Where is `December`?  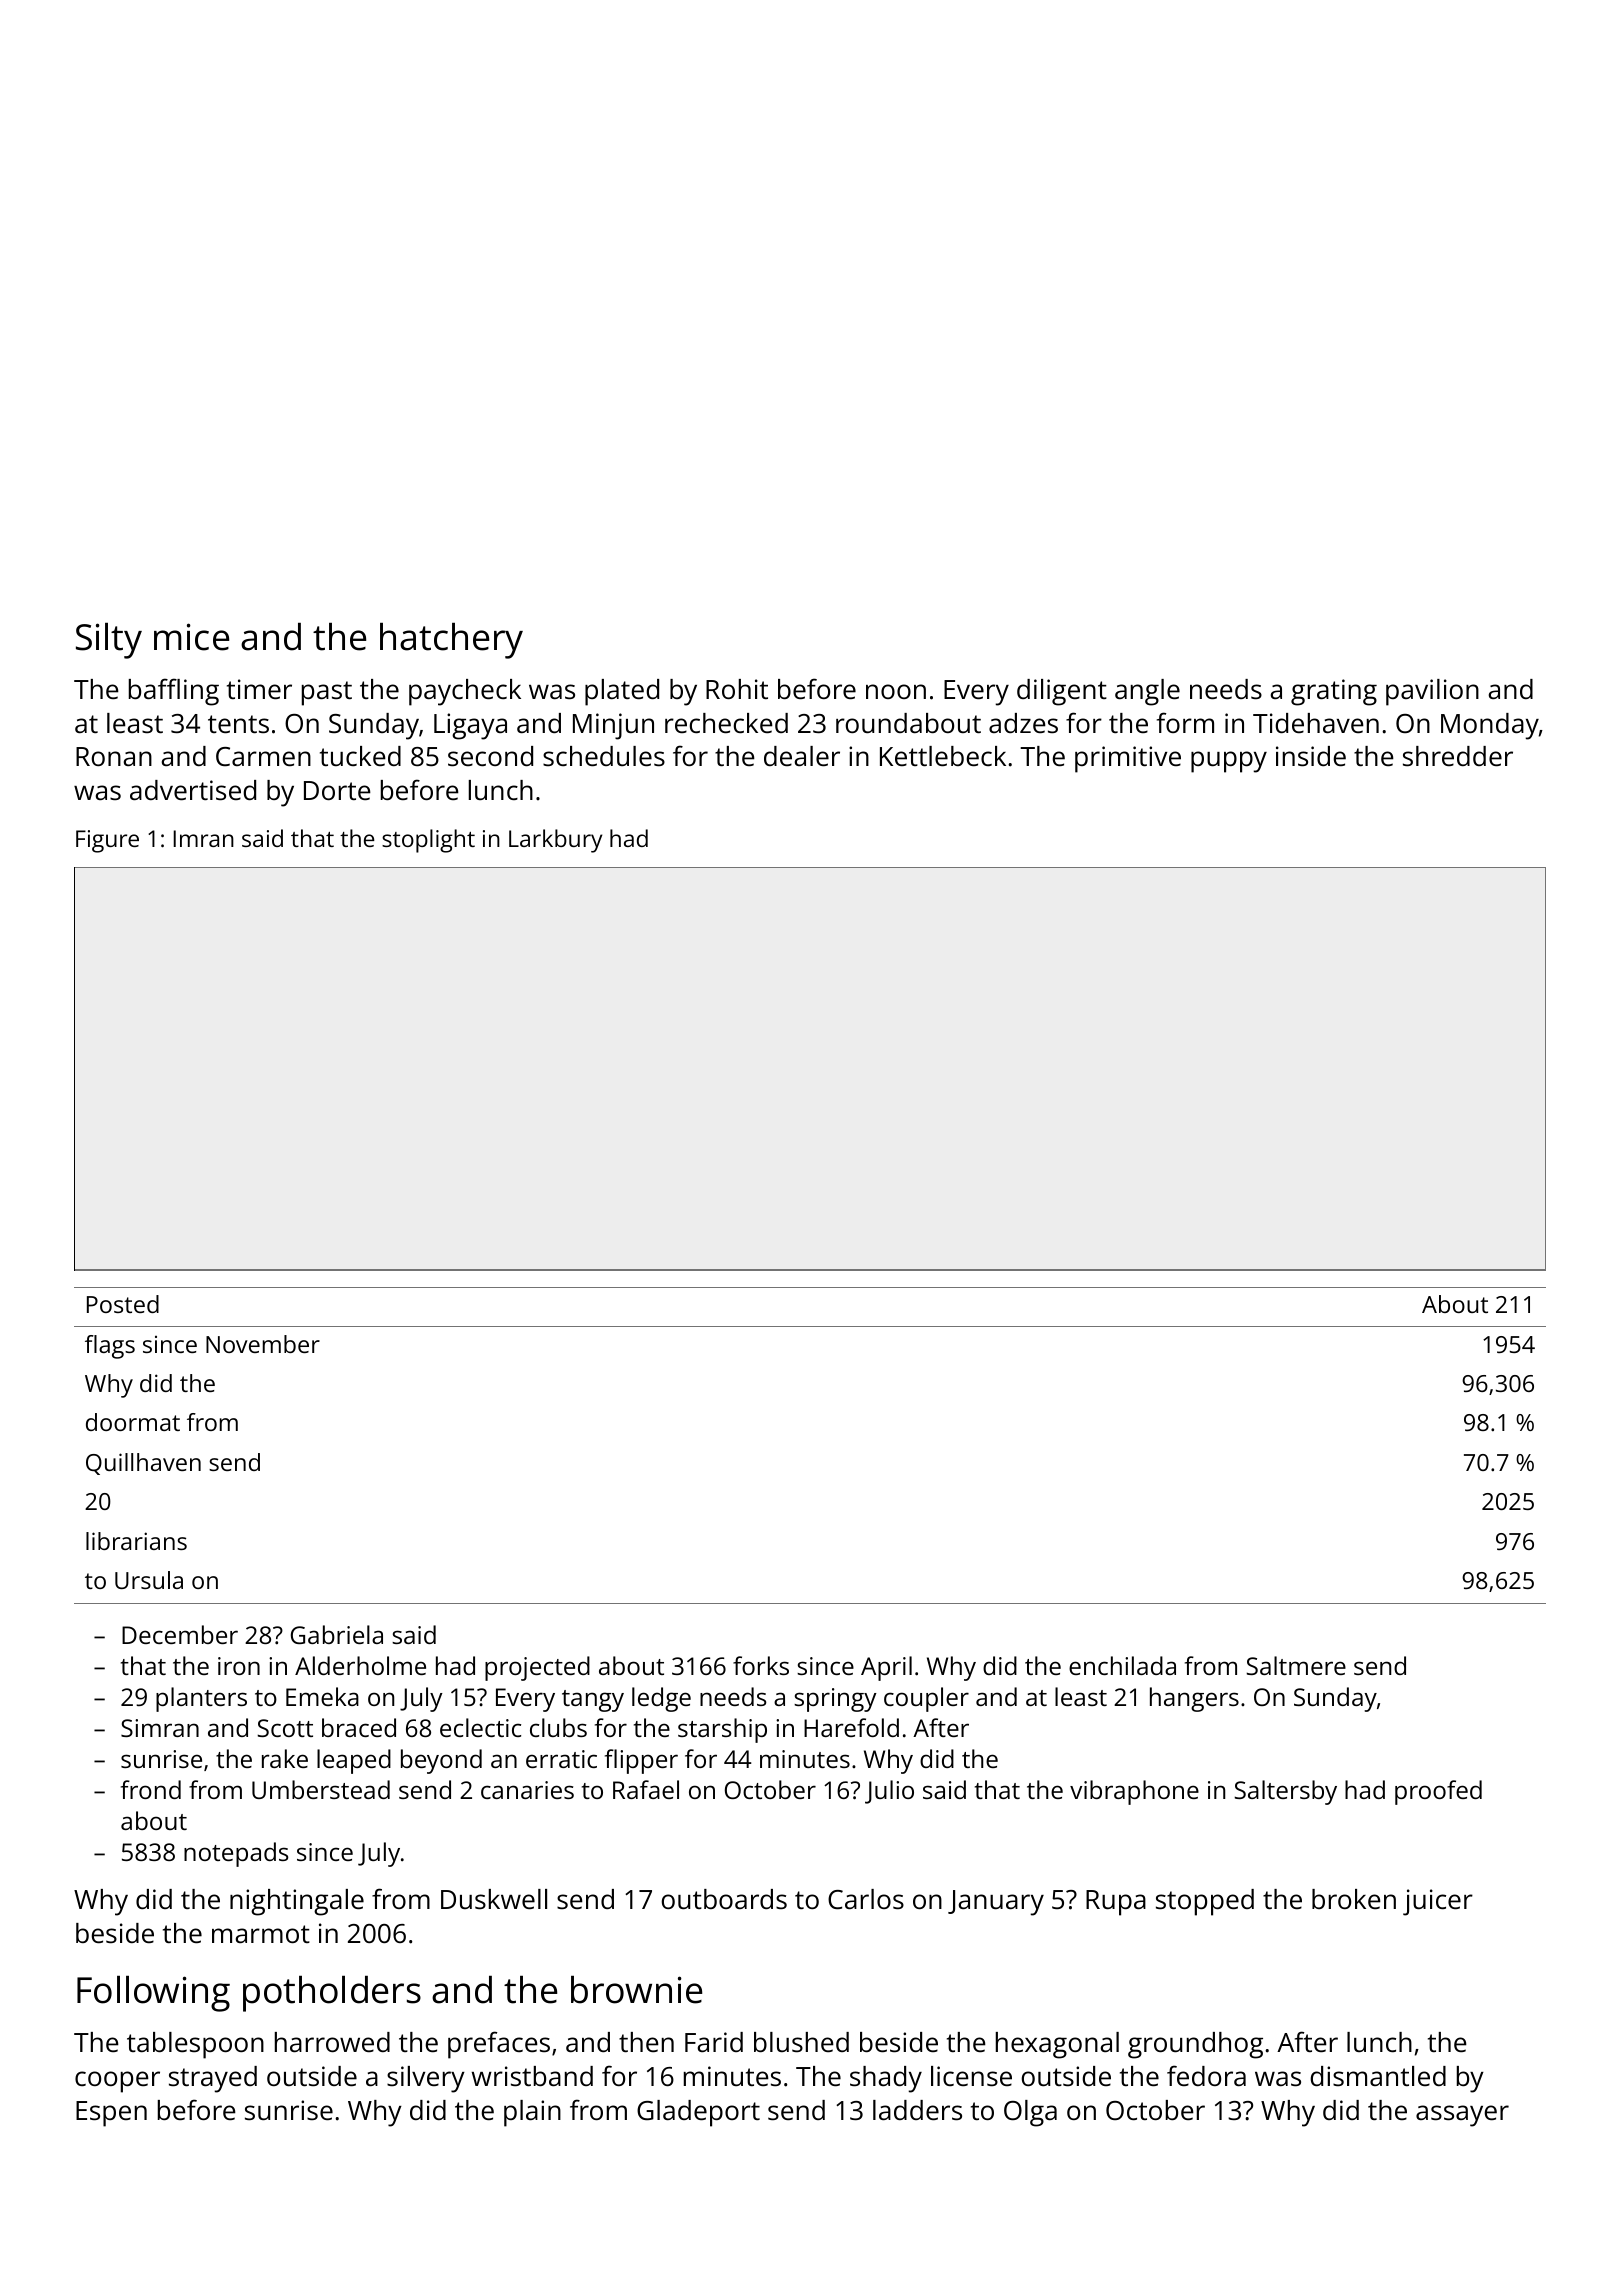
December is located at coordinates (180, 1634).
